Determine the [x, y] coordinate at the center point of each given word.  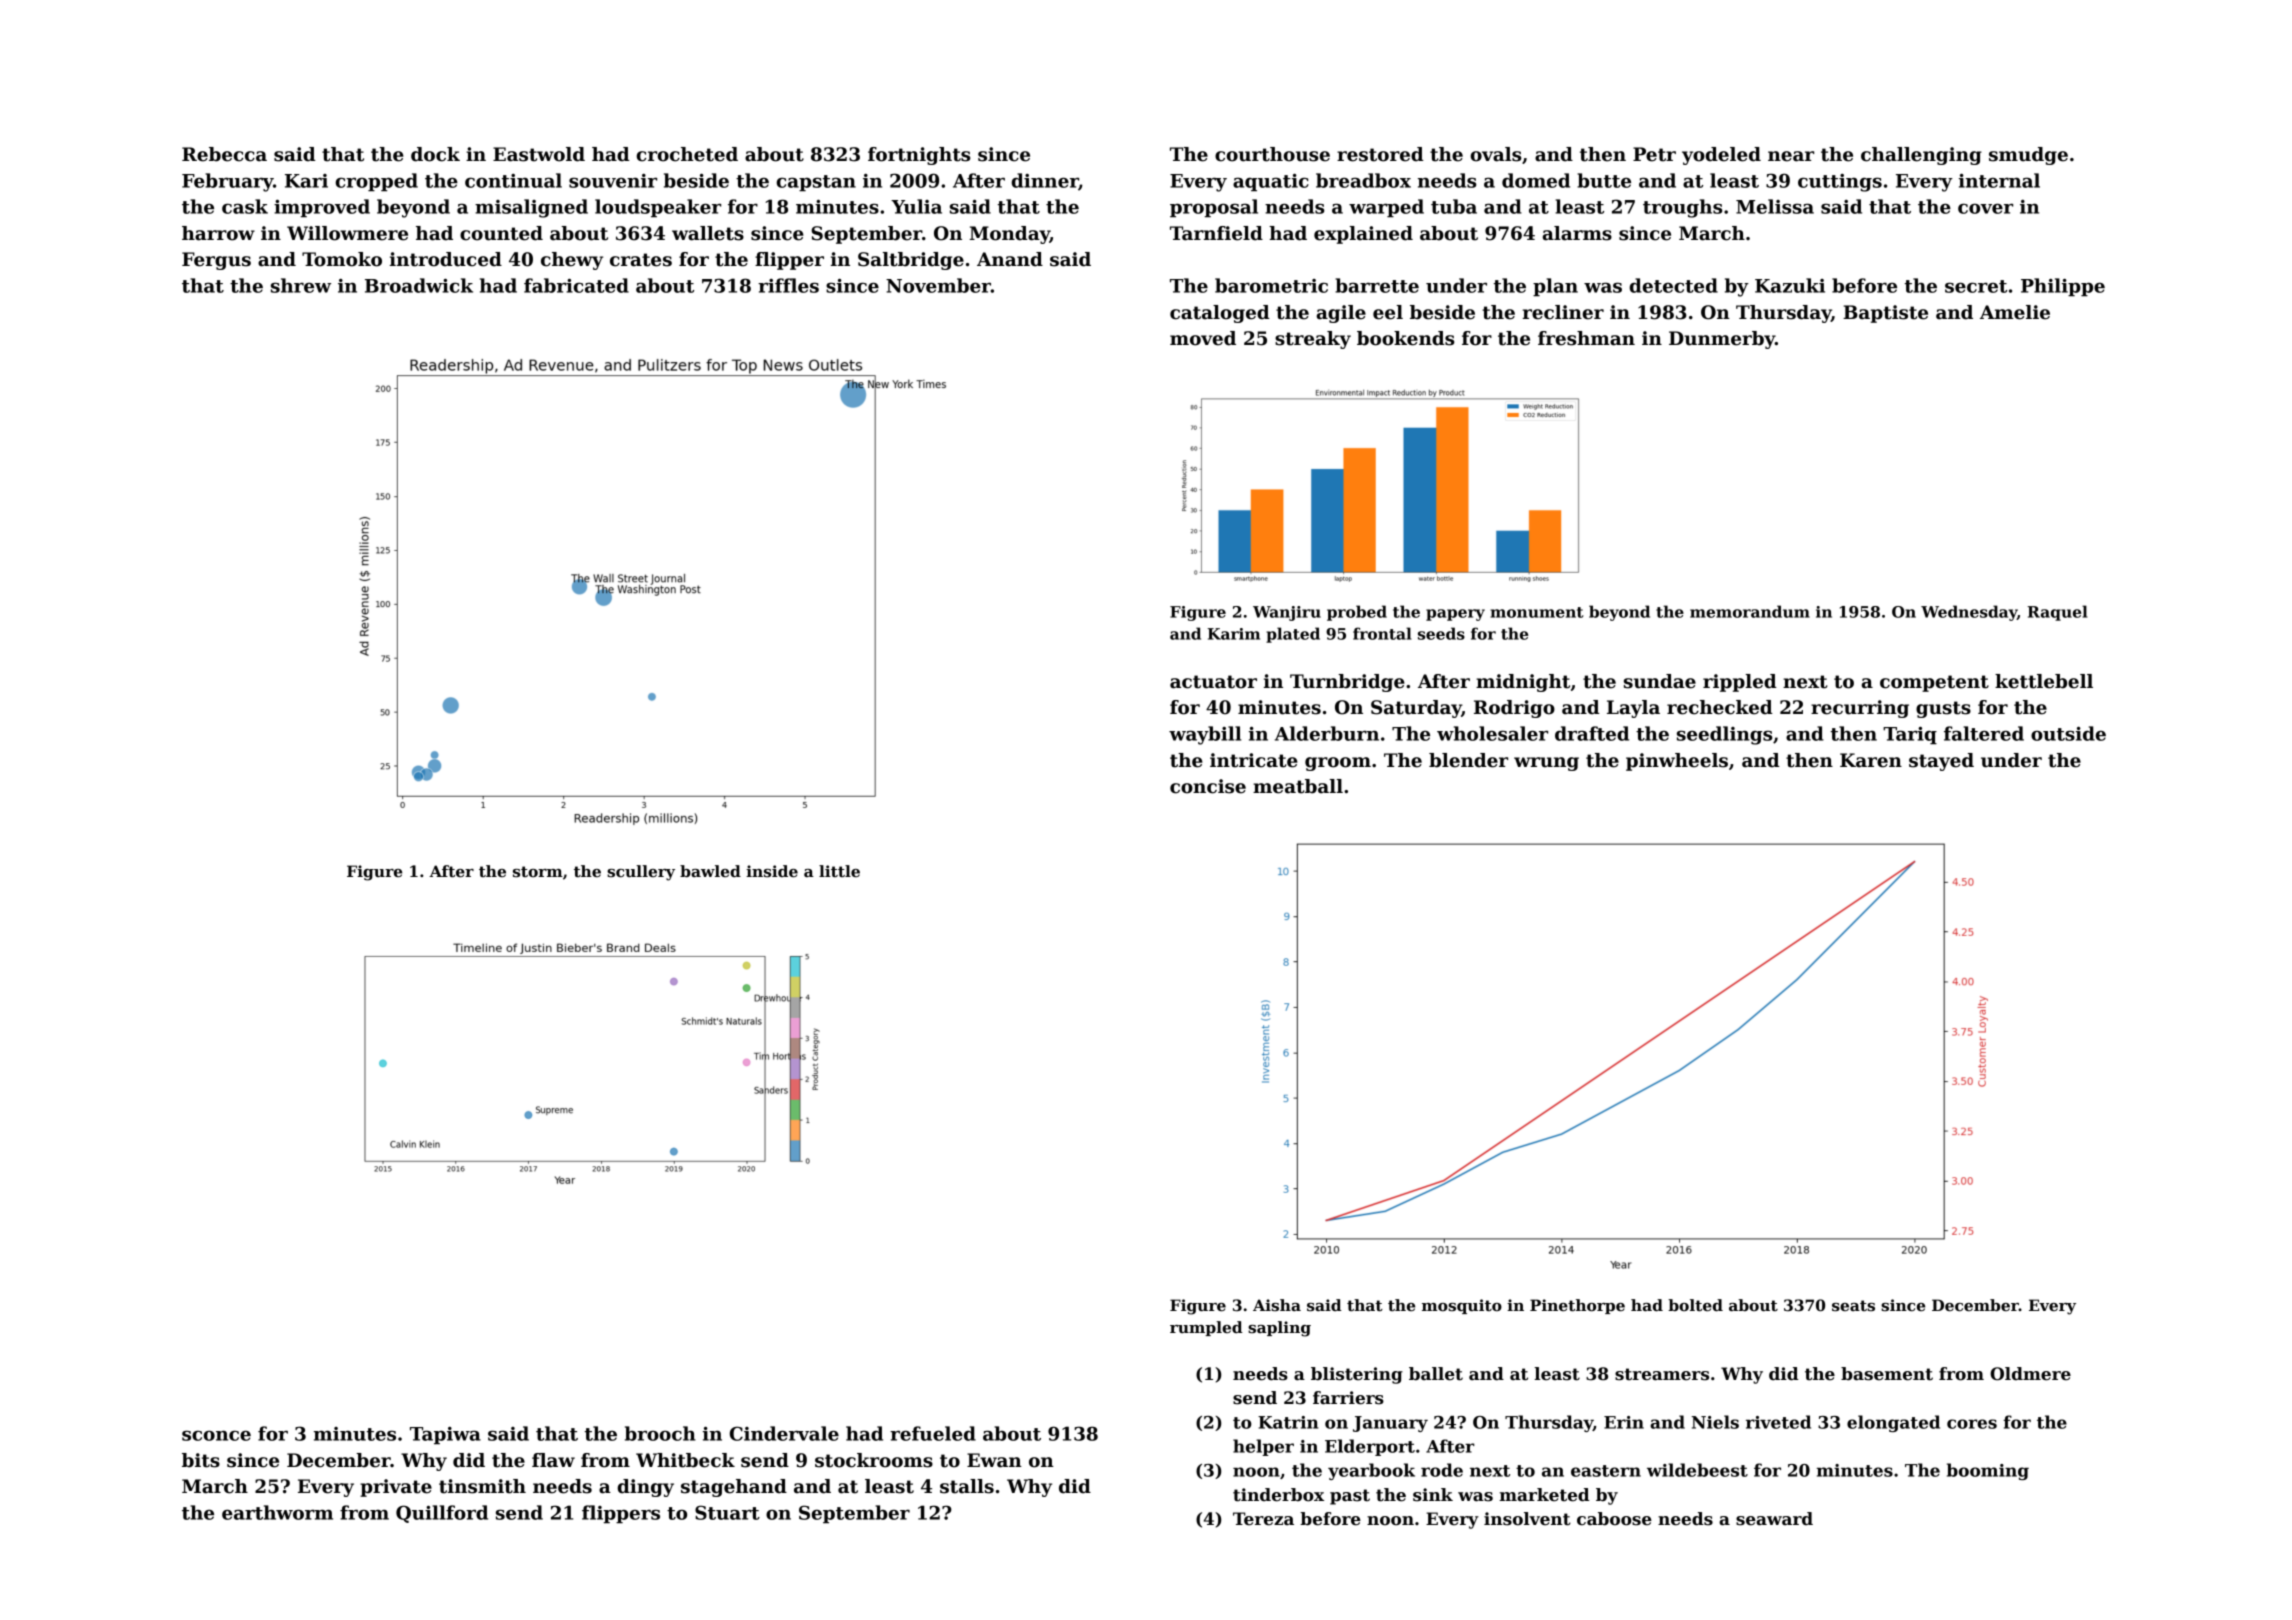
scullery [641, 873]
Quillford [442, 1514]
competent [1934, 683]
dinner [1045, 181]
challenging [1921, 156]
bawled [710, 871]
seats [1853, 1306]
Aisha [1277, 1305]
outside [2068, 733]
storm [538, 871]
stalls [967, 1486]
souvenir [613, 181]
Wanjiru [1287, 613]
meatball [1298, 786]
